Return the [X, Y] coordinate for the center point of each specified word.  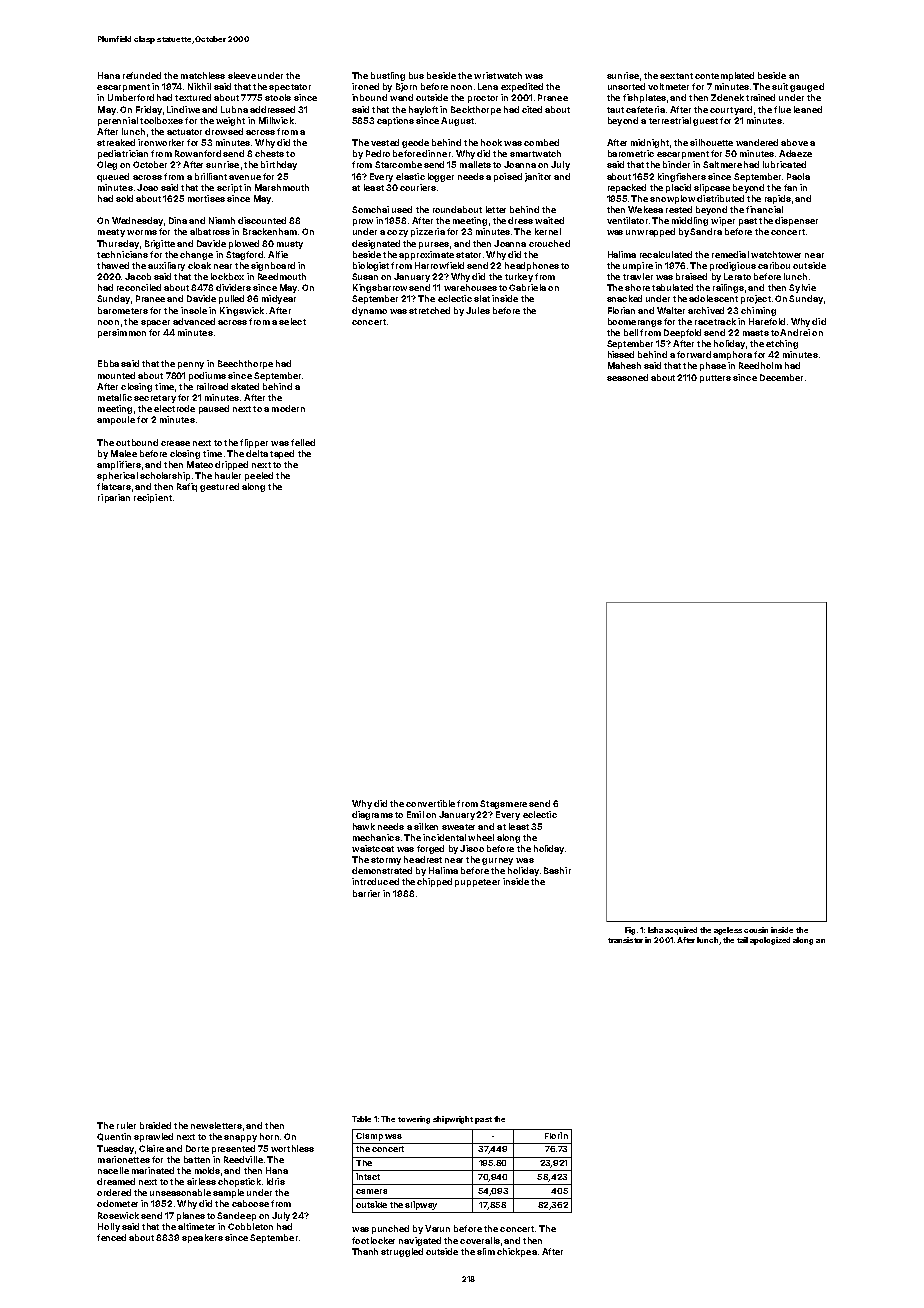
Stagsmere [503, 804]
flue [782, 109]
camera [371, 1191]
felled [303, 442]
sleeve [242, 75]
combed [541, 142]
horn [269, 1136]
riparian [114, 498]
